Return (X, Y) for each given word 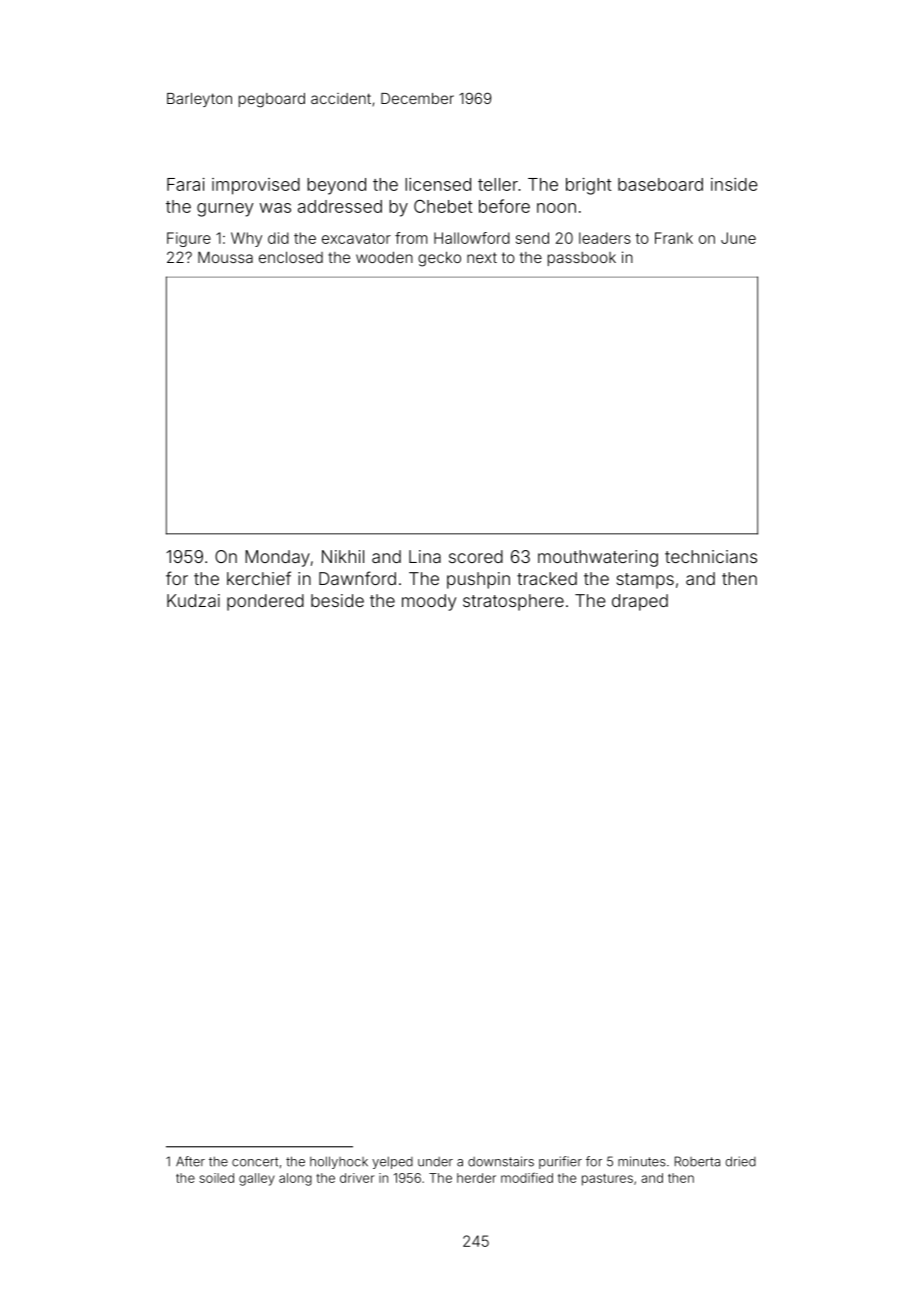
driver (357, 1178)
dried (740, 1161)
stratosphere (513, 602)
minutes (642, 1161)
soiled (216, 1178)
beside (337, 600)
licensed (438, 184)
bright (588, 186)
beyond (336, 186)
